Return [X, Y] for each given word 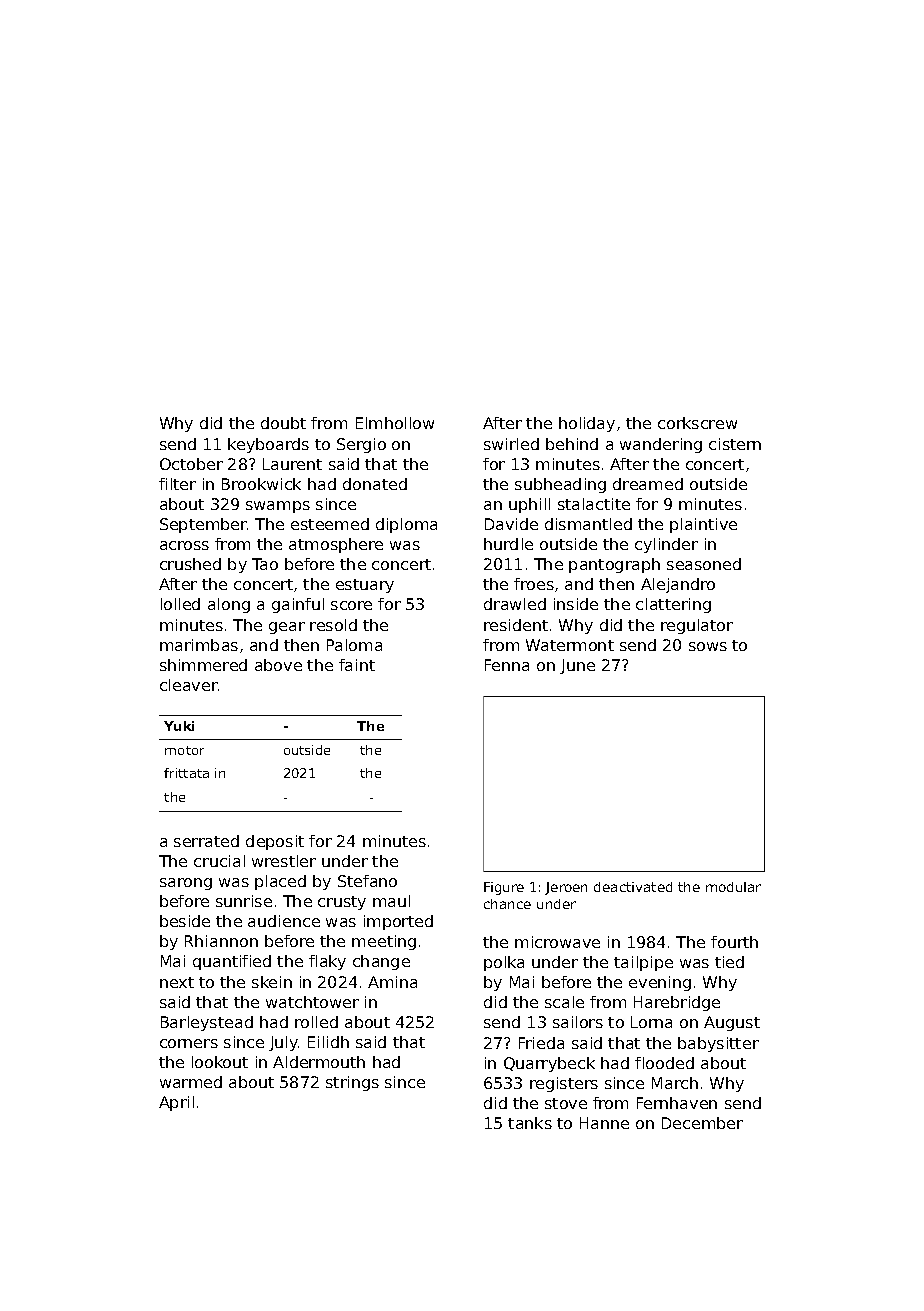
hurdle [508, 544]
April [176, 1103]
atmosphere [336, 545]
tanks [530, 1123]
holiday [587, 424]
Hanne [604, 1123]
